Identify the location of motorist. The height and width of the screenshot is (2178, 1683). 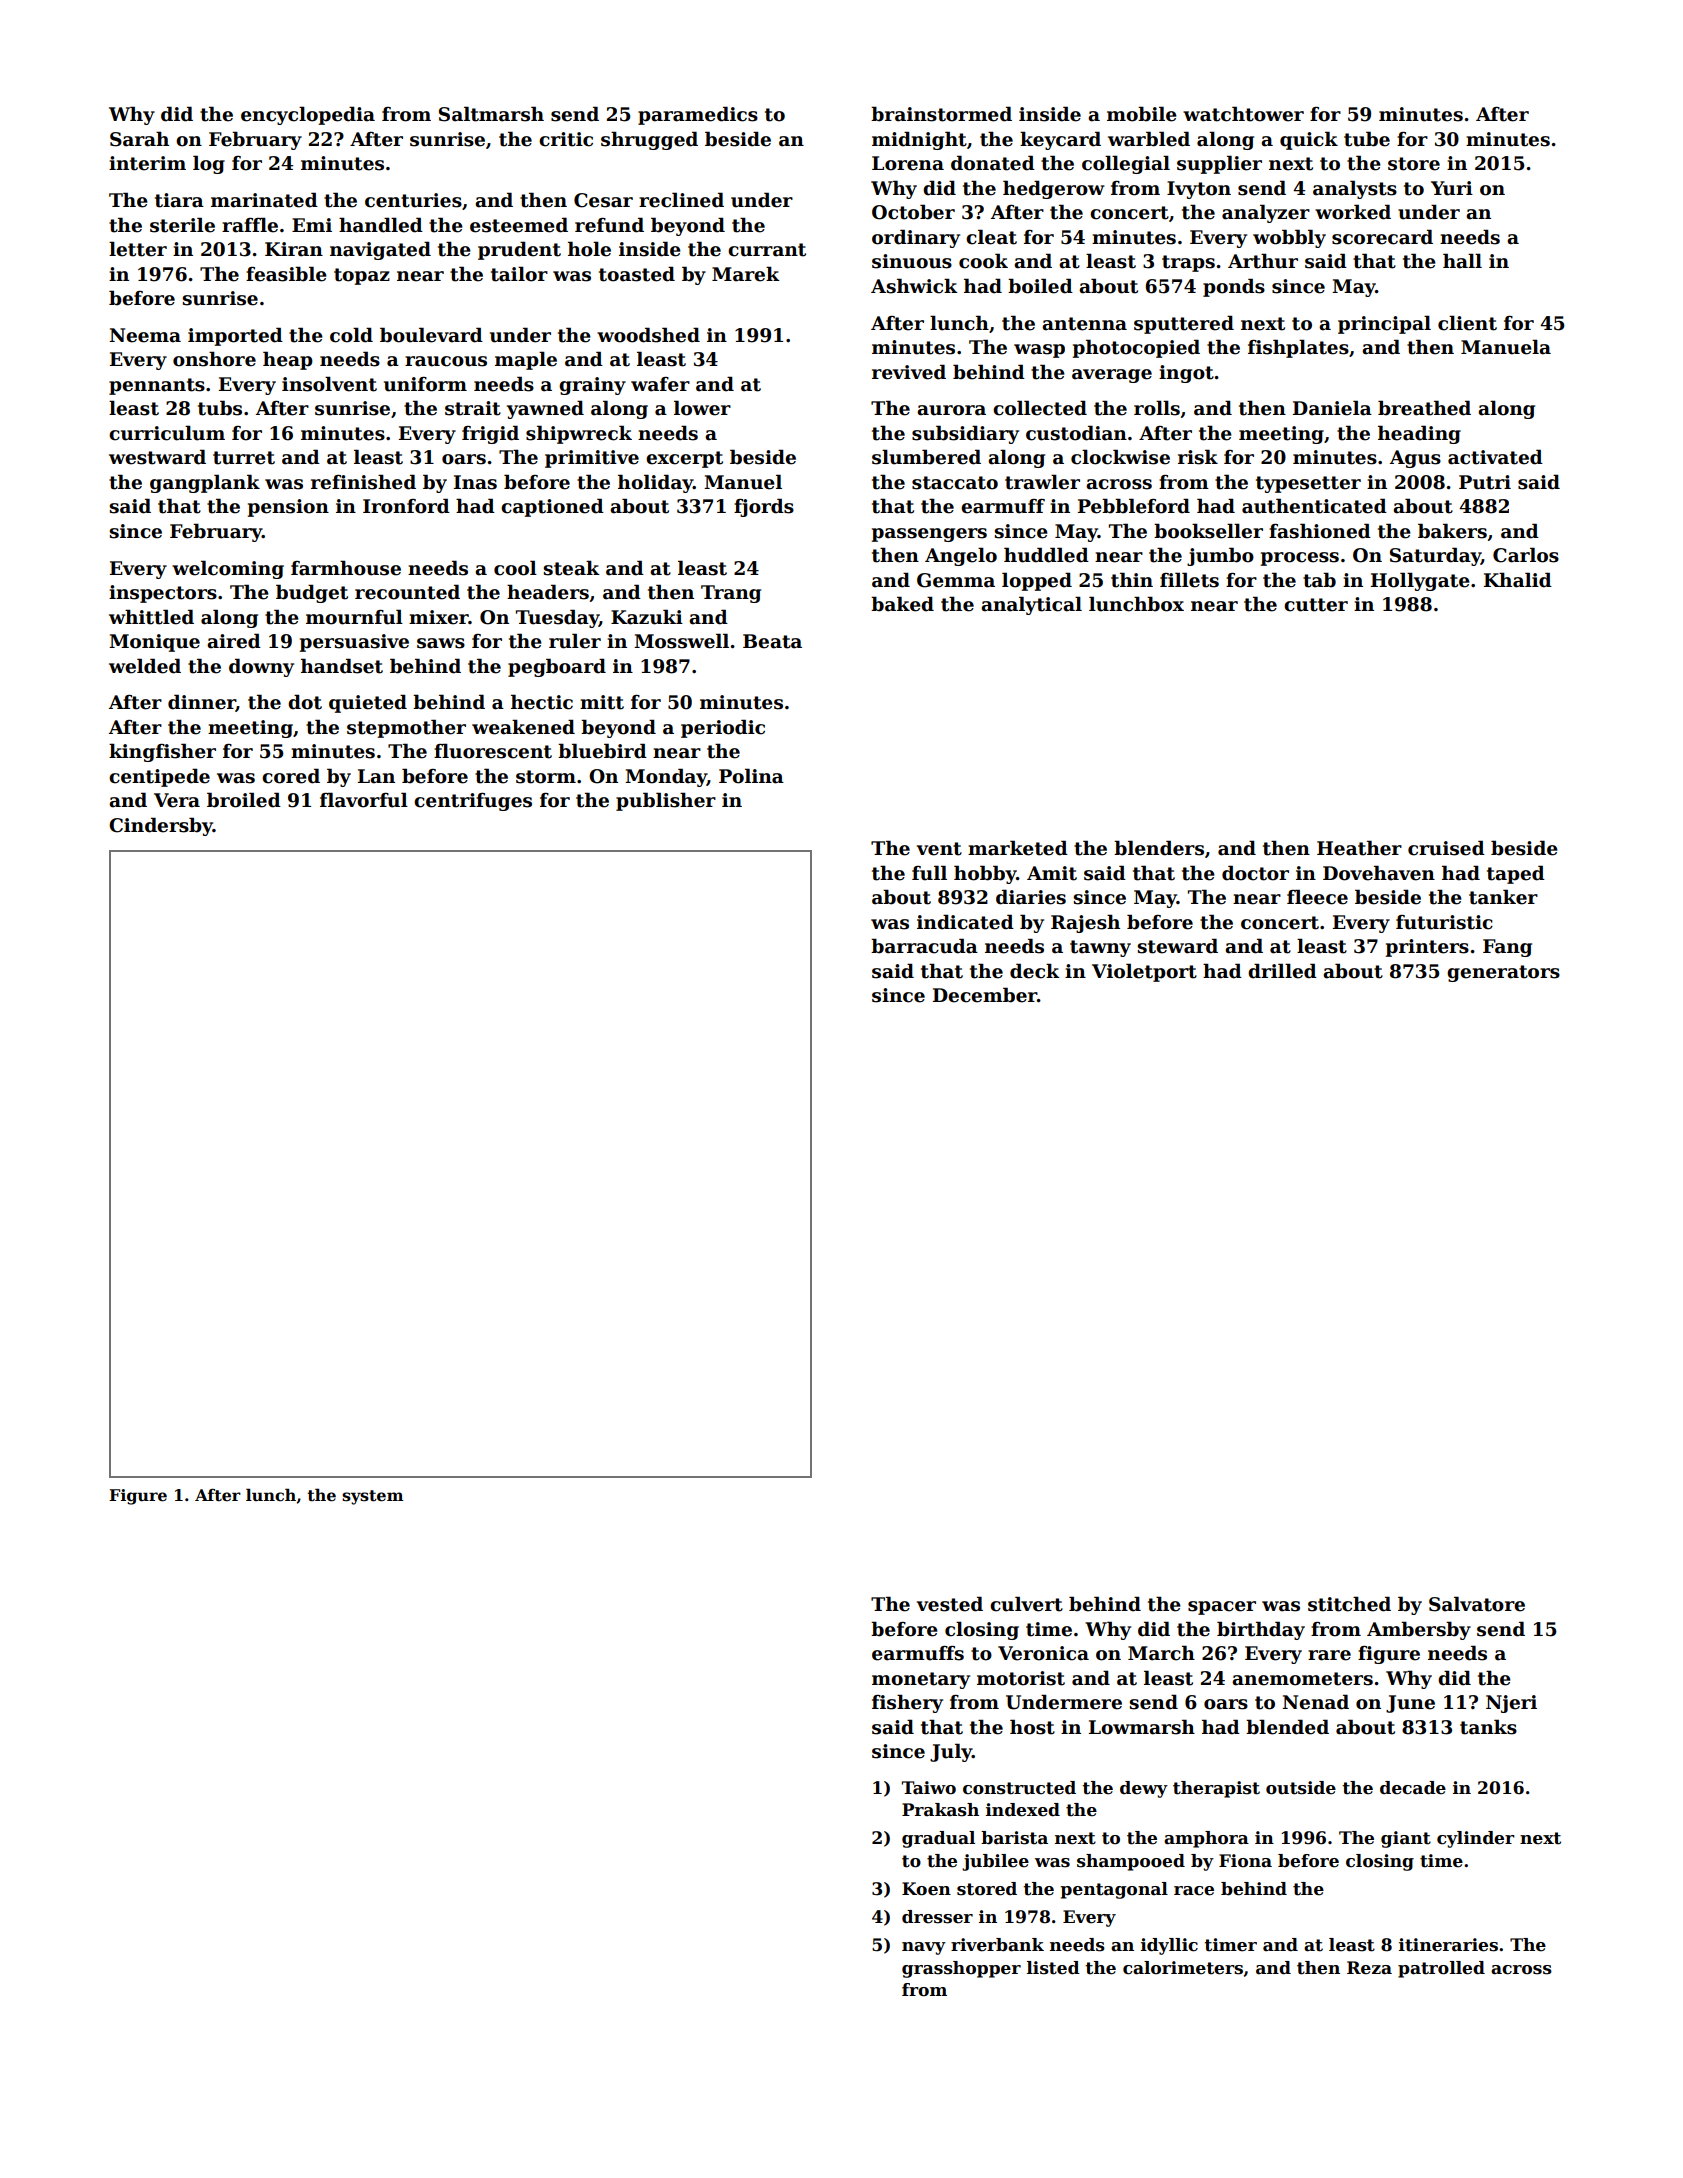
(1021, 1678).
